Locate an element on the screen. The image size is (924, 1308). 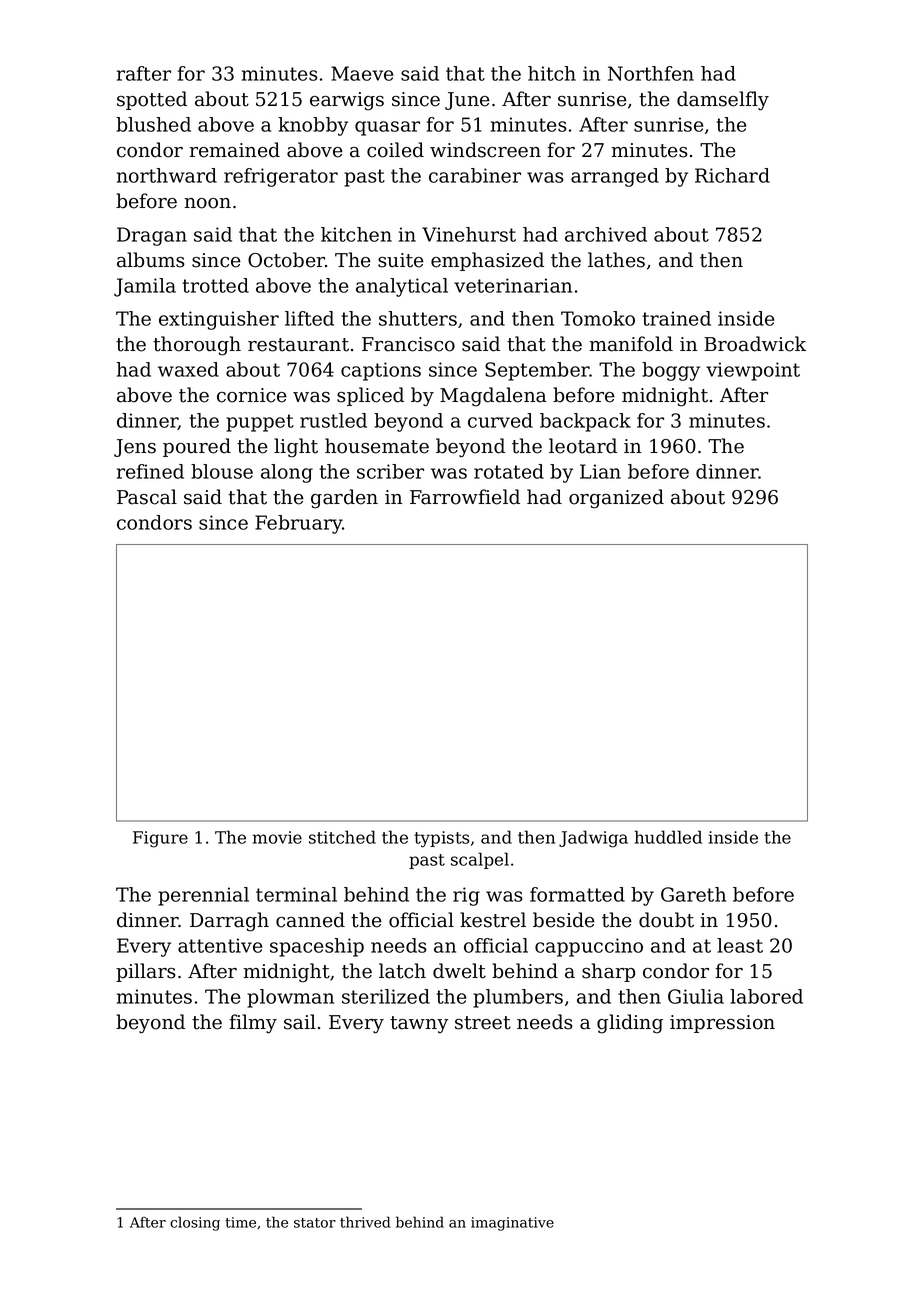
damselfly is located at coordinates (723, 101).
